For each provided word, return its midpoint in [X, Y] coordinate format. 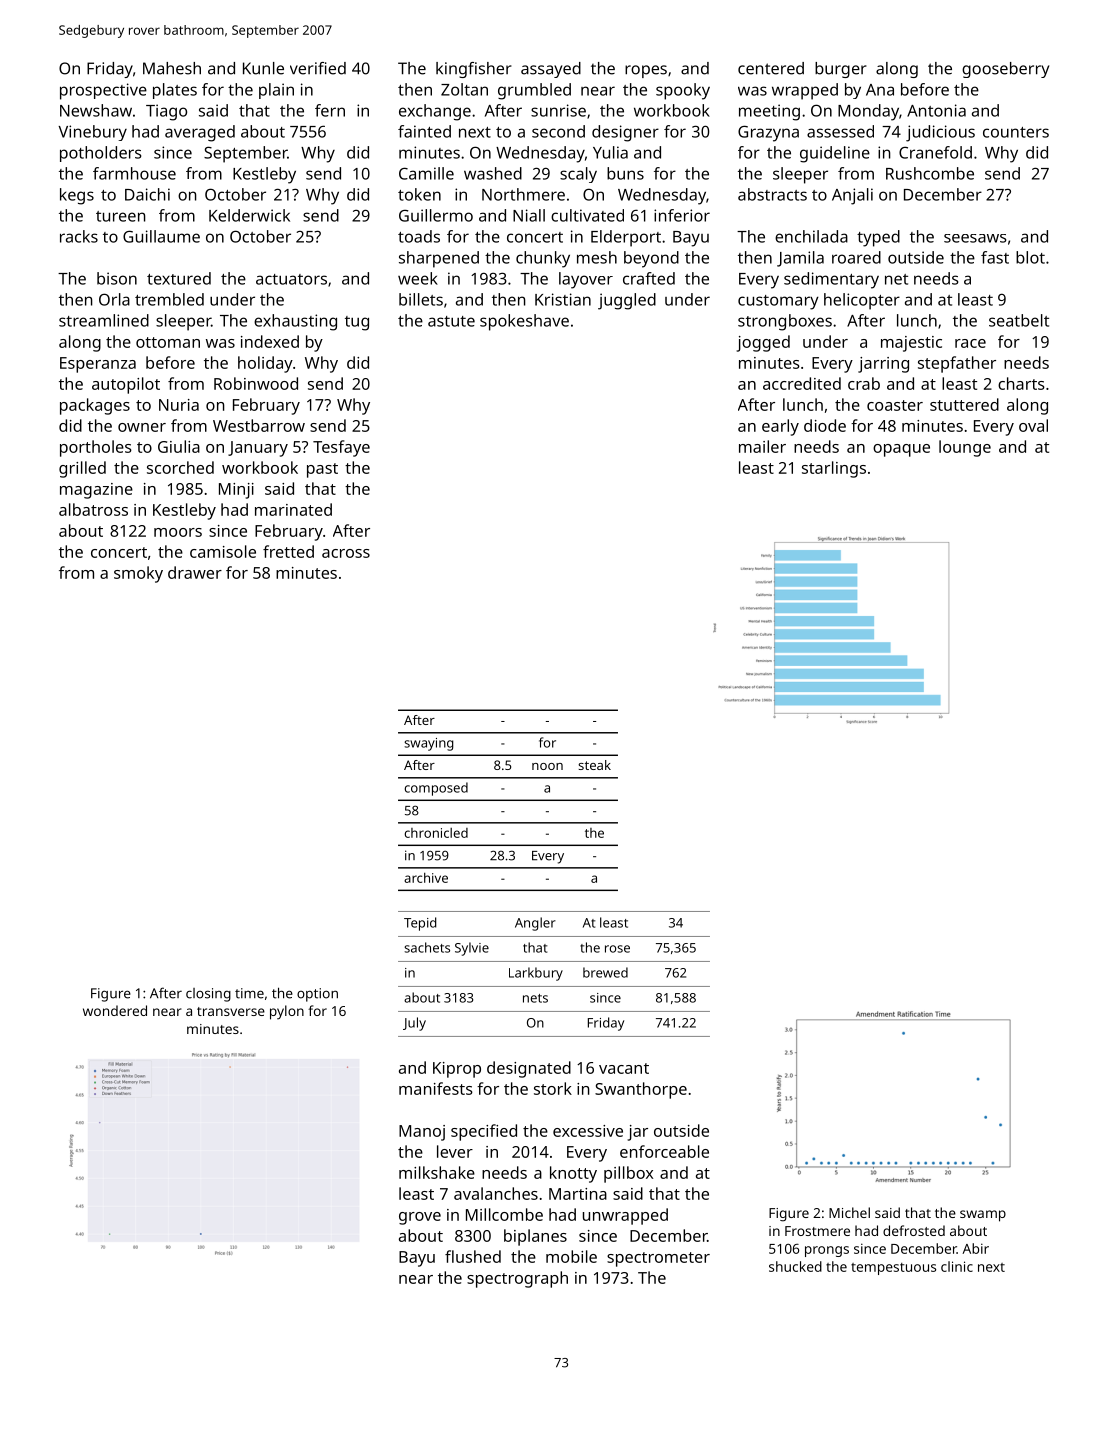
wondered [115, 1010]
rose [617, 949]
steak [594, 765]
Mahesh [172, 68]
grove [420, 1218]
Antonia [936, 110]
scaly [578, 175]
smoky [138, 574]
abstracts [772, 194]
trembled [169, 299]
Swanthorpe [641, 1090]
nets [535, 998]
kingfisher [474, 70]
